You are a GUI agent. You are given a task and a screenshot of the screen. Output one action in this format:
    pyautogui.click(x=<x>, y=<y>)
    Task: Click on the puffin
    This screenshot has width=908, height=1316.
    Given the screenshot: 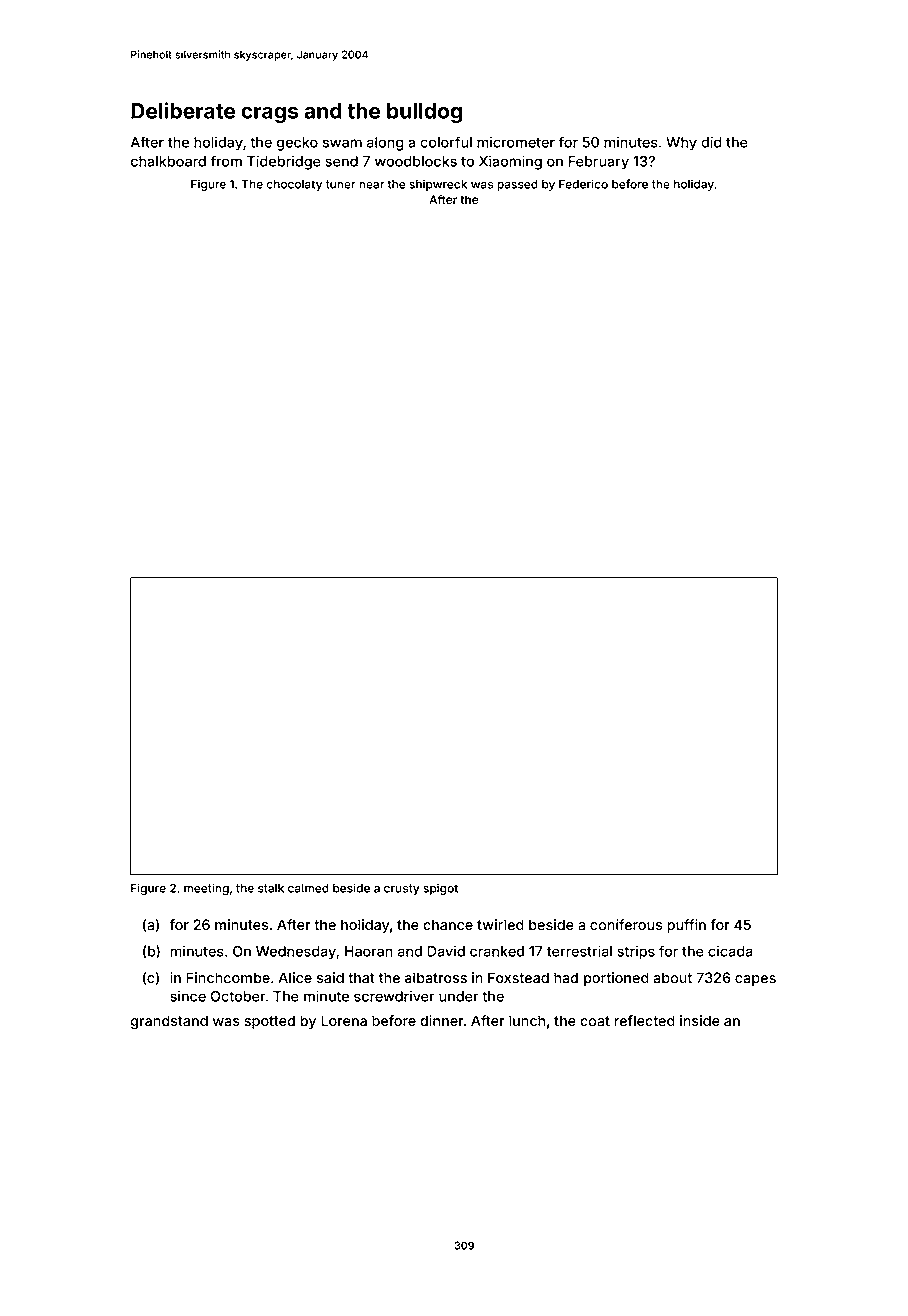 What is the action you would take?
    pyautogui.click(x=686, y=926)
